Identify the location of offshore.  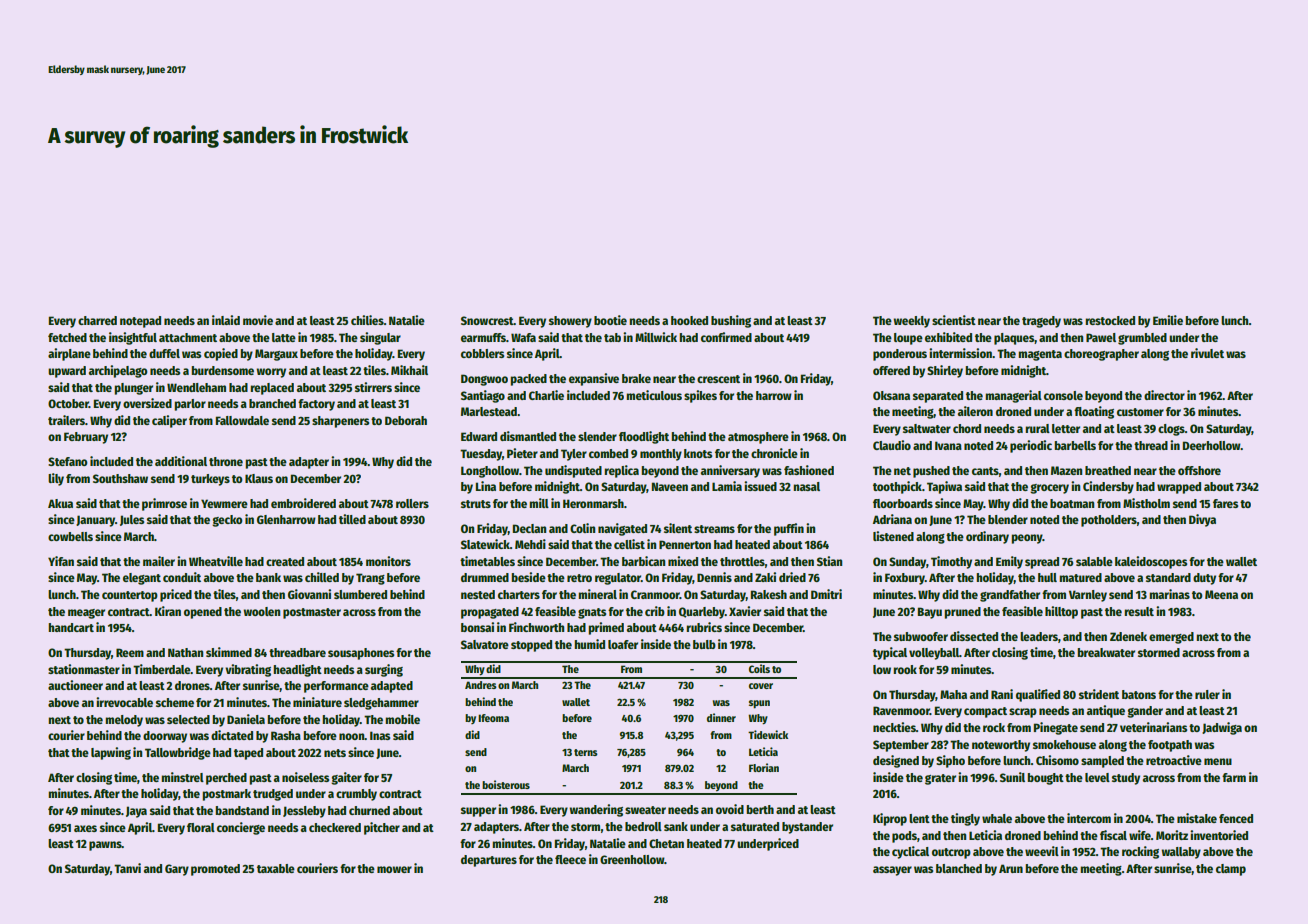
(1199, 470).
